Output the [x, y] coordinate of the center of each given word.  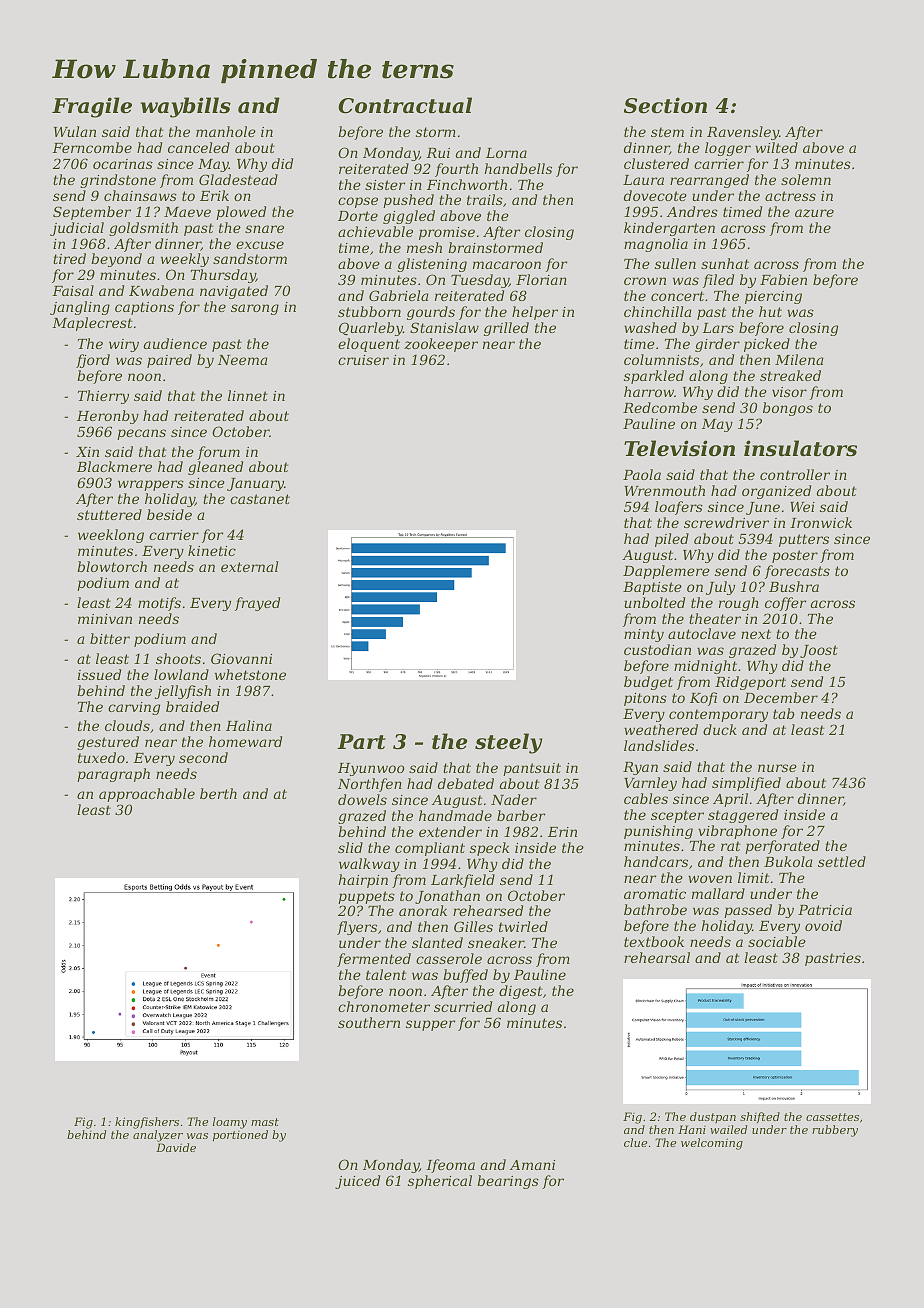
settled [842, 861]
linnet [248, 395]
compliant [430, 849]
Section [665, 105]
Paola [642, 474]
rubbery [835, 1131]
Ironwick [821, 522]
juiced [357, 1182]
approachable [147, 795]
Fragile [92, 107]
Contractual [405, 105]
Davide [176, 1147]
